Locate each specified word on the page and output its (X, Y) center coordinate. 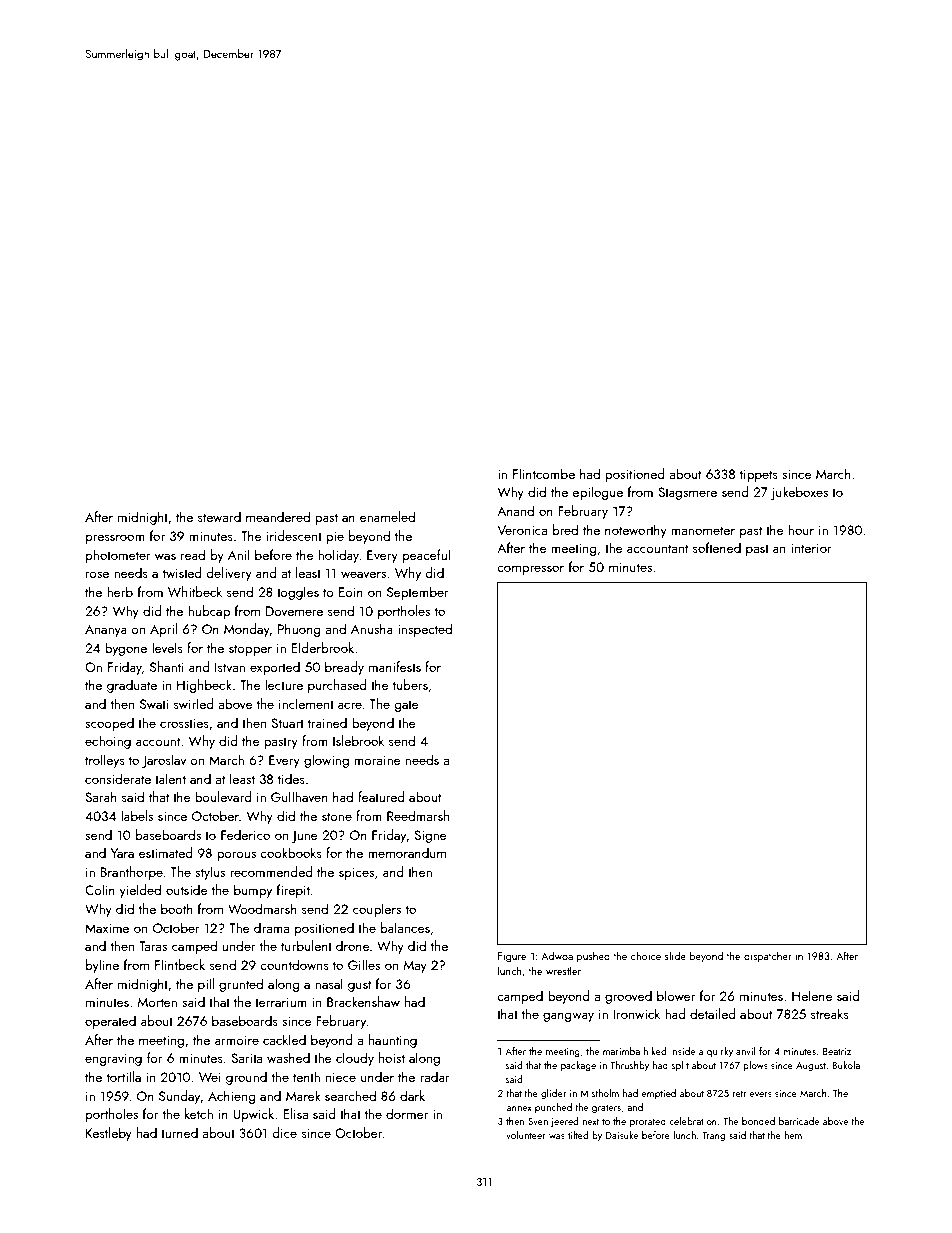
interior (811, 548)
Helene (812, 995)
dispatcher (768, 956)
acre (350, 705)
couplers (377, 910)
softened (717, 547)
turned (179, 1132)
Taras (153, 946)
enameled (387, 516)
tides (291, 778)
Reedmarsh (418, 815)
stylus (210, 873)
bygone (126, 649)
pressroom (115, 539)
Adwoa (557, 955)
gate (406, 706)
